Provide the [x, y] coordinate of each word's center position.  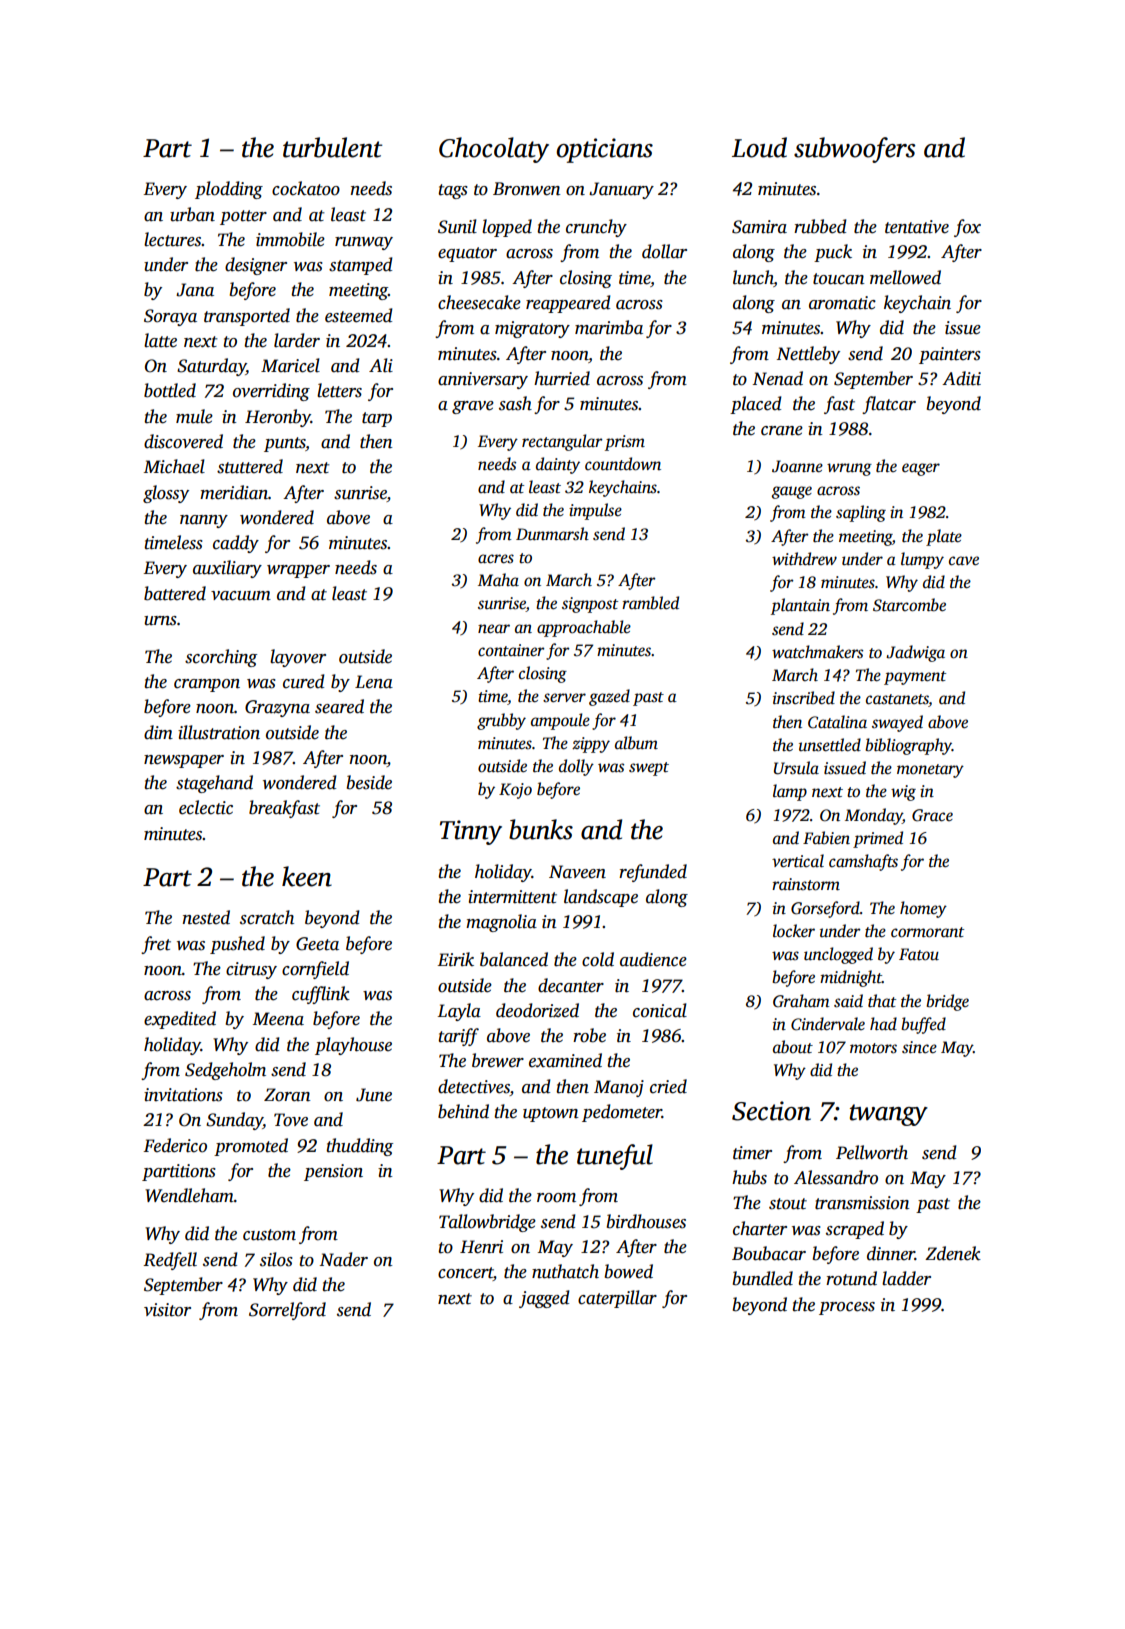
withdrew [804, 558]
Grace [932, 815]
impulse [595, 511]
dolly [576, 767]
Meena [278, 1019]
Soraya [170, 317]
